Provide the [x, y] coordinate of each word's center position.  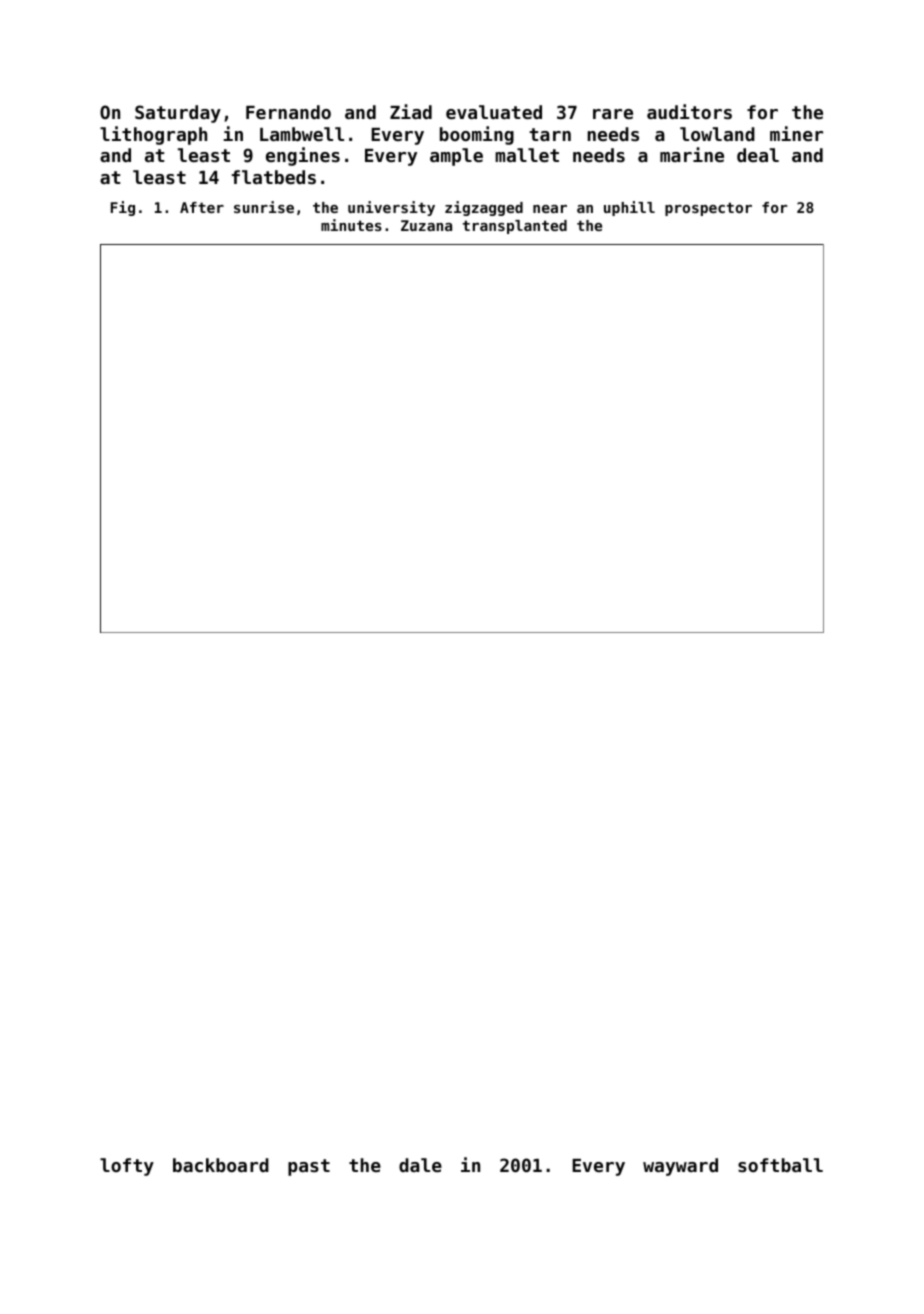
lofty [127, 1167]
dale [420, 1165]
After [202, 207]
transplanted [515, 227]
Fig [123, 208]
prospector [708, 209]
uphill [629, 208]
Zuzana [426, 225]
